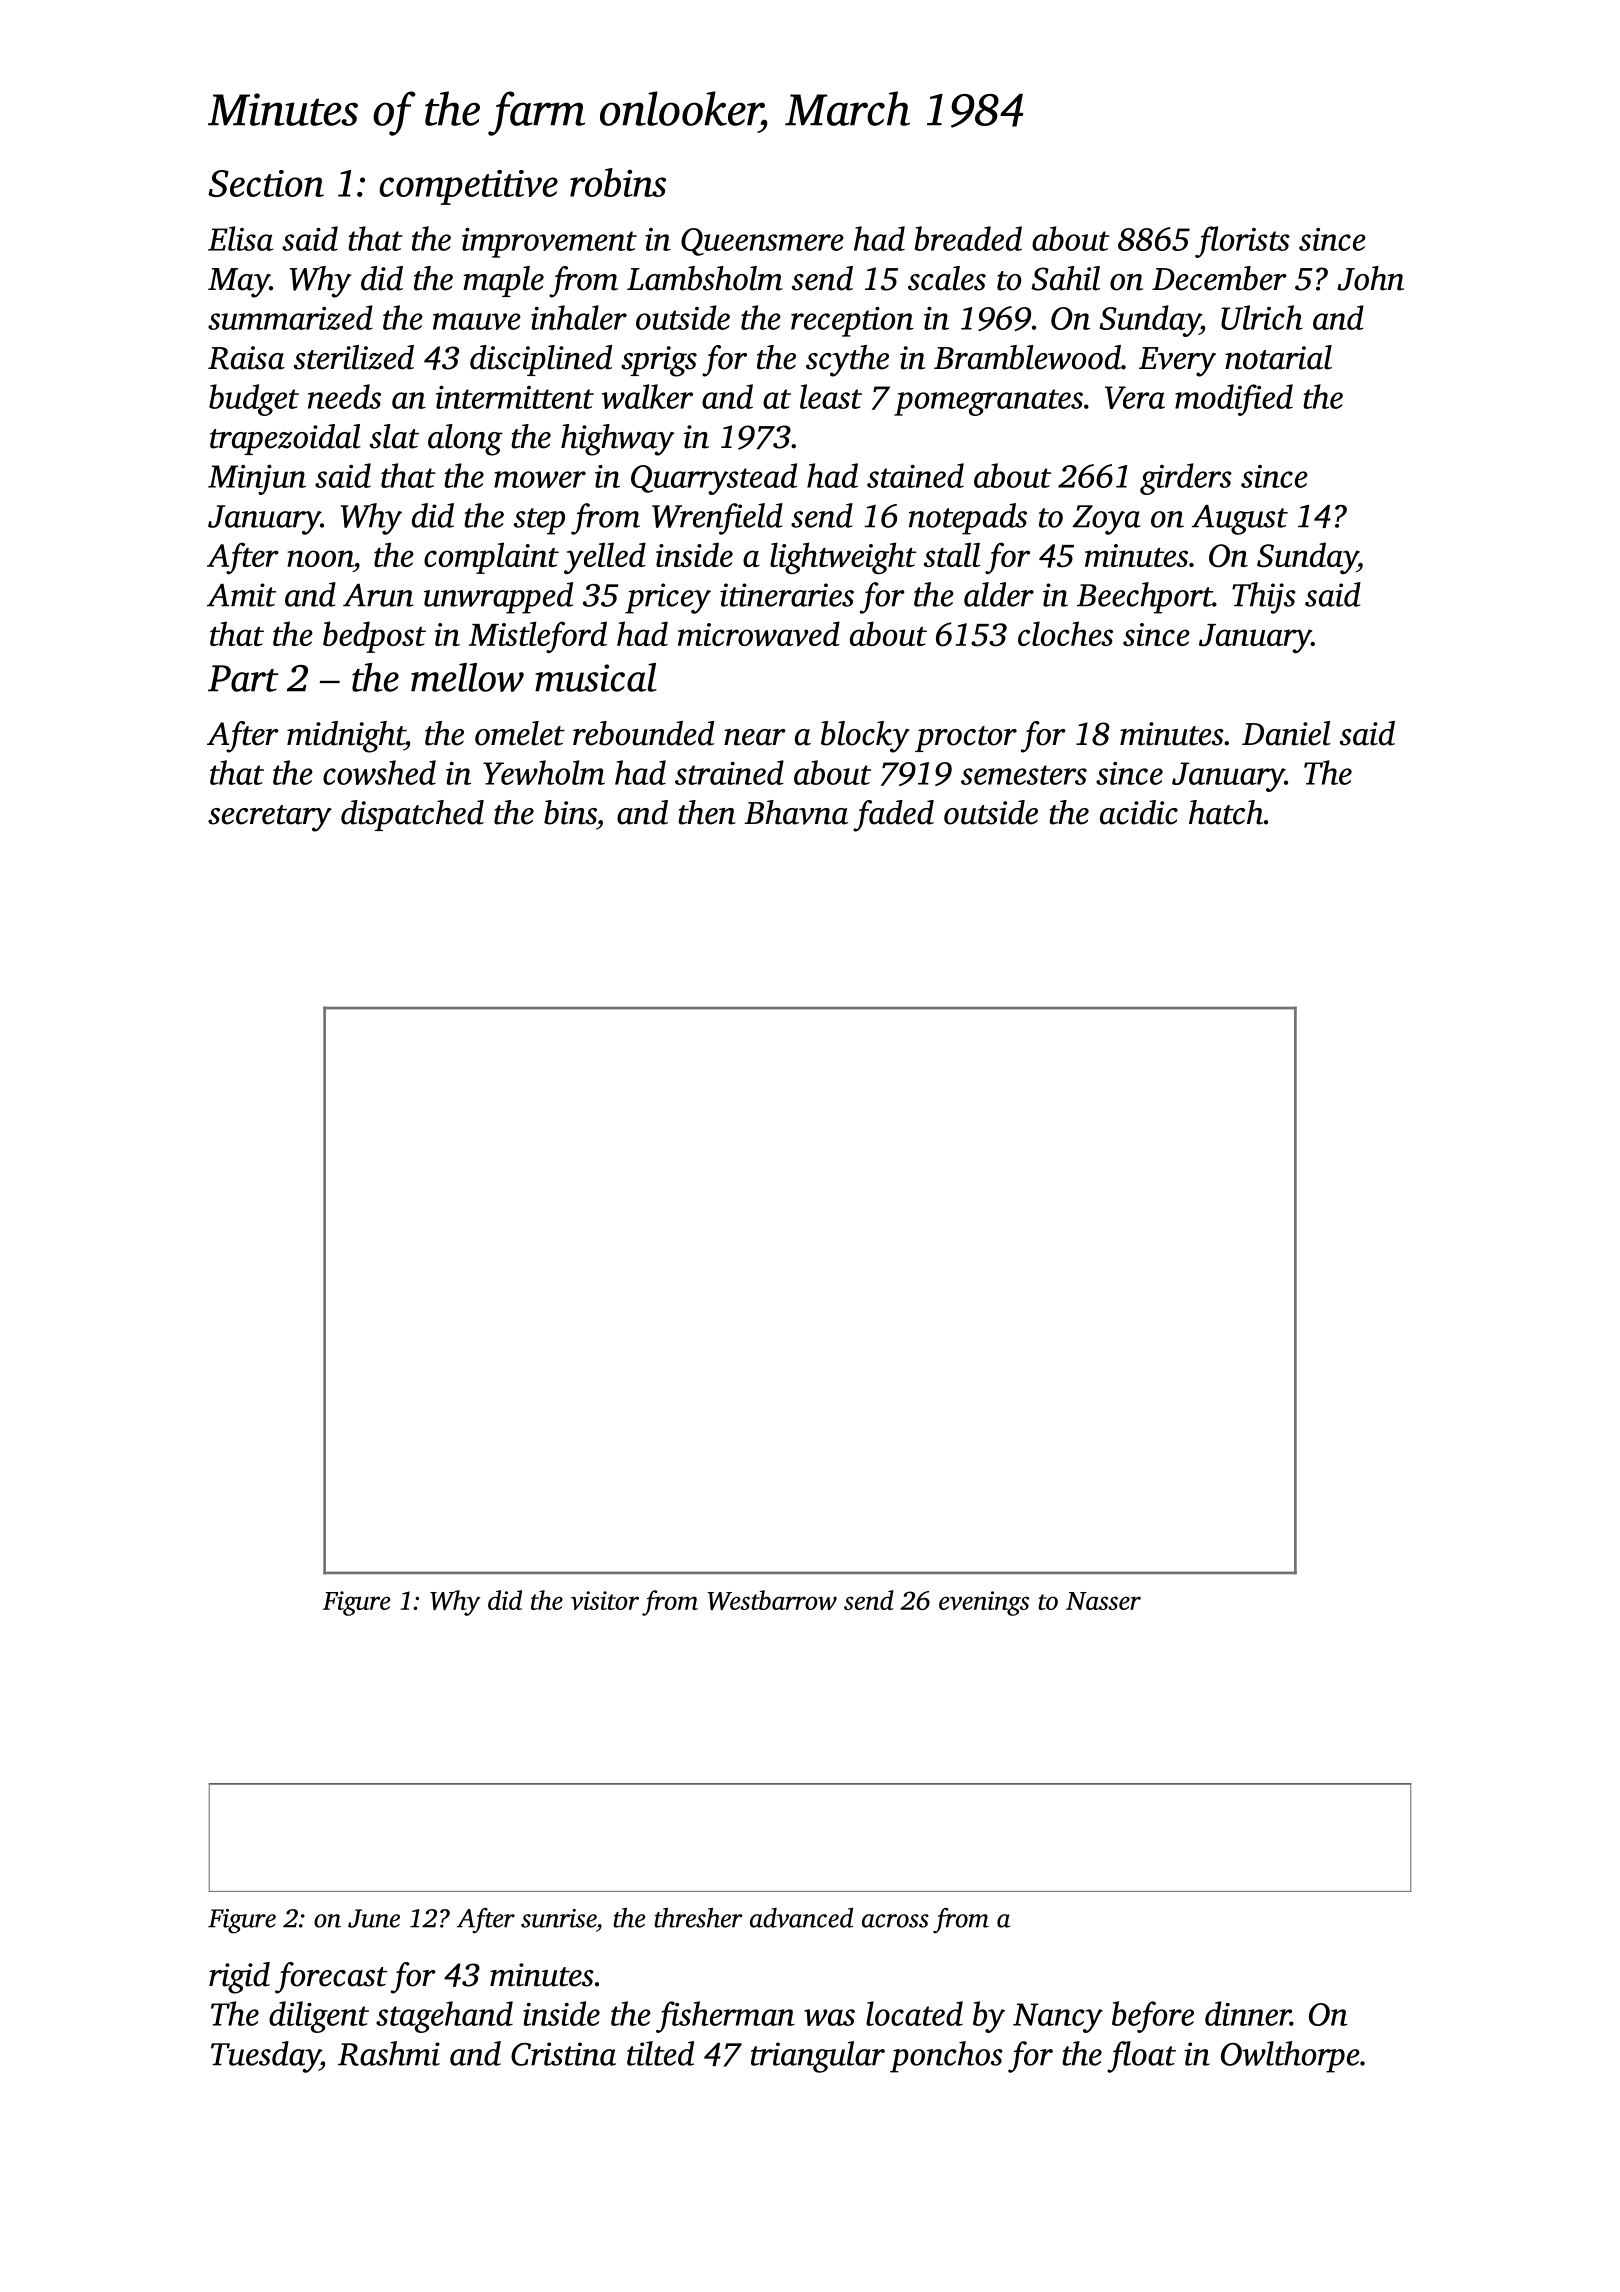 The height and width of the image is (2292, 1620). What do you see at coordinates (984, 1603) in the image?
I see `evenings` at bounding box center [984, 1603].
